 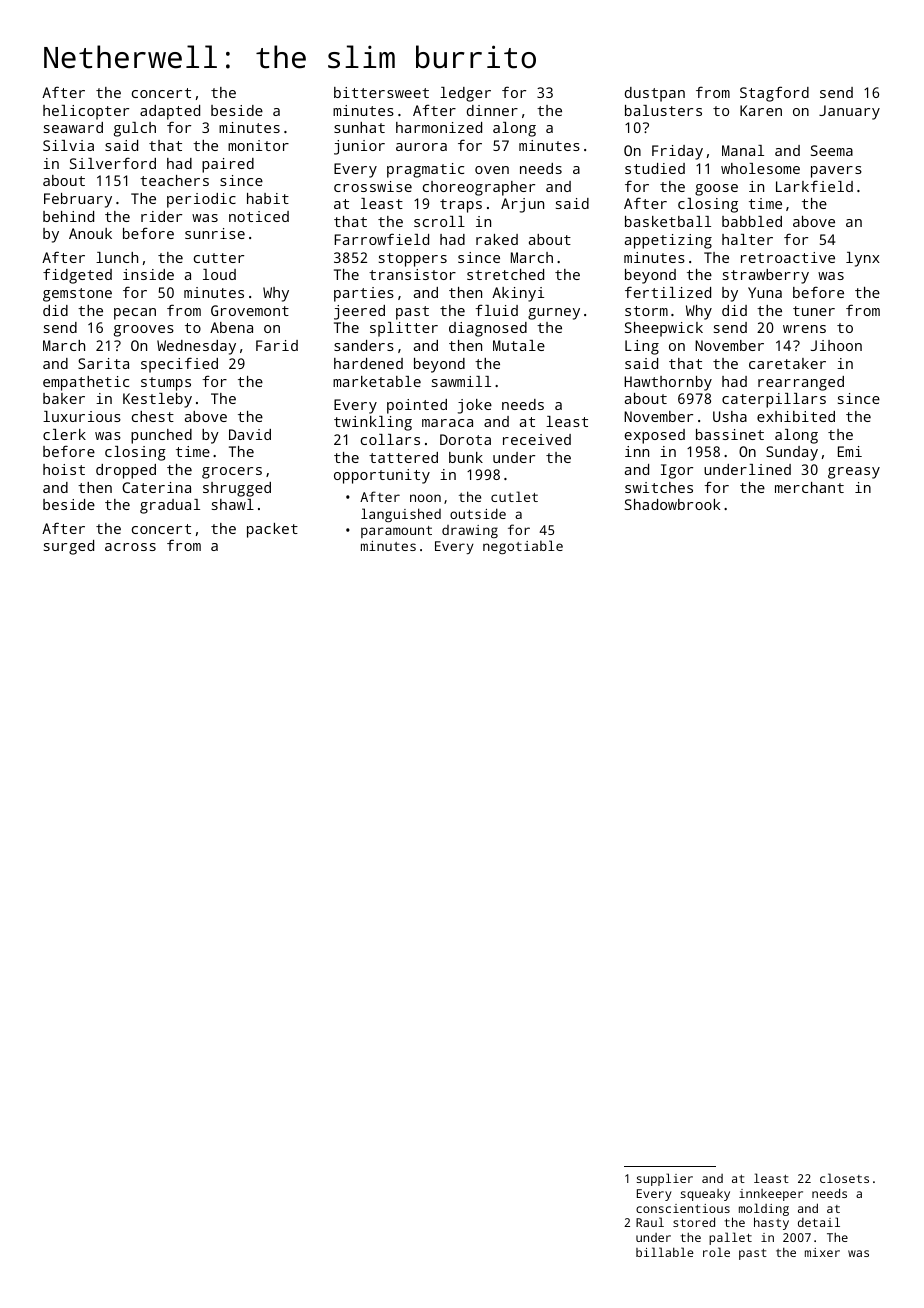 What do you see at coordinates (822, 1252) in the image?
I see `mixer` at bounding box center [822, 1252].
